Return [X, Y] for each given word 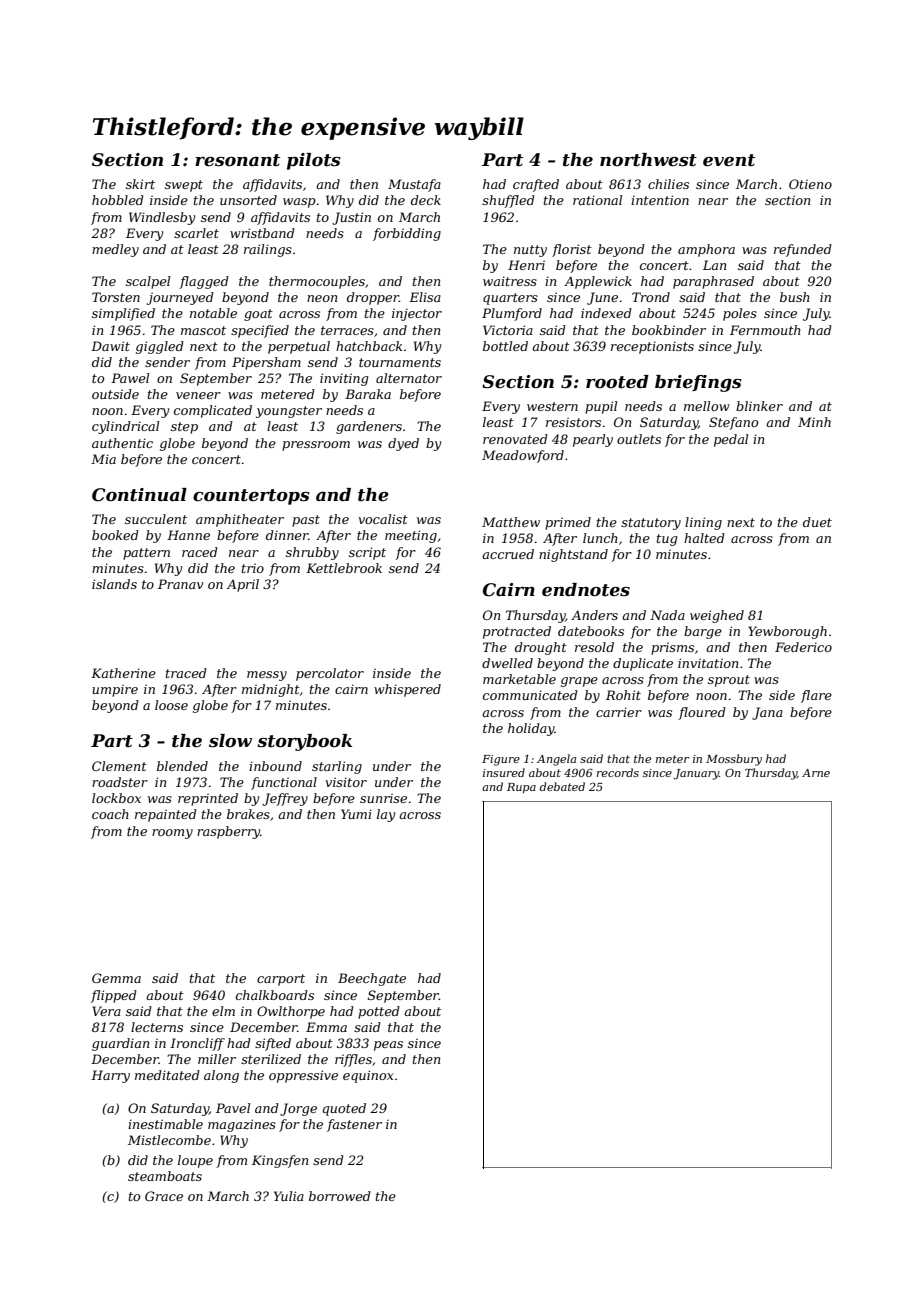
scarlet [196, 233]
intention [660, 200]
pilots [314, 161]
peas [388, 1046]
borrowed [340, 1196]
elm [223, 1011]
